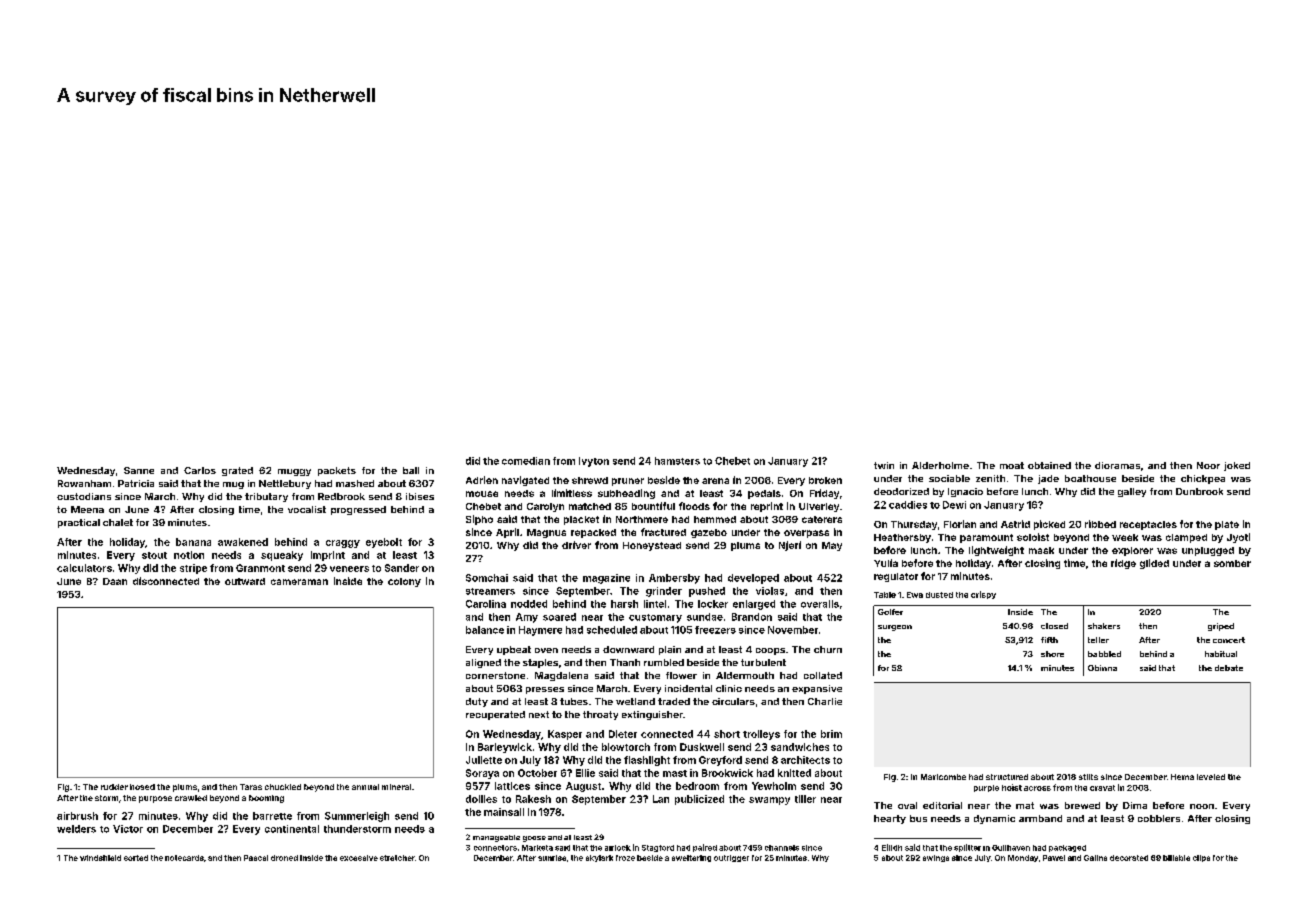 The width and height of the screenshot is (1308, 924). What do you see at coordinates (983, 595) in the screenshot?
I see `crispy` at bounding box center [983, 595].
